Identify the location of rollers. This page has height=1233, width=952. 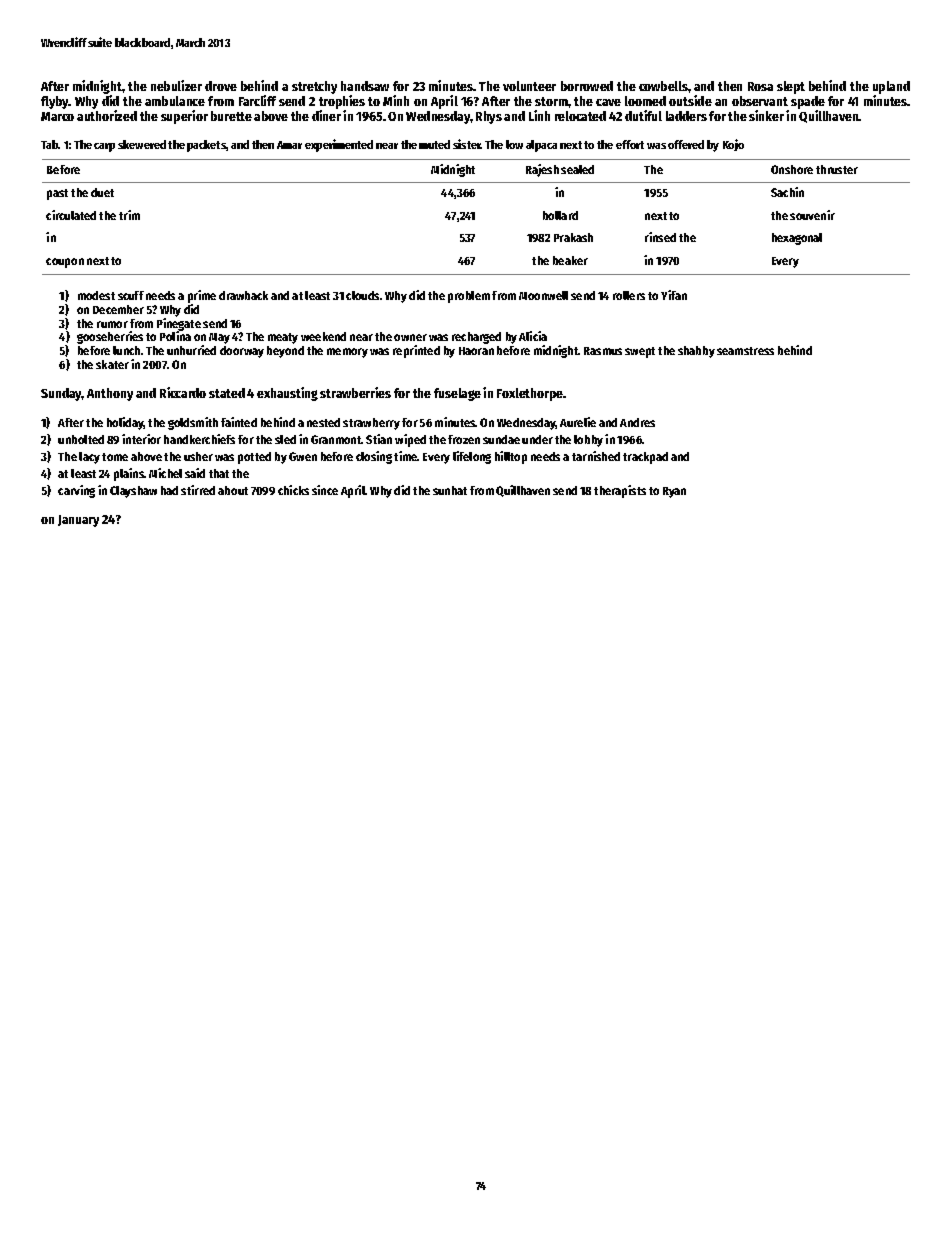
(629, 295).
